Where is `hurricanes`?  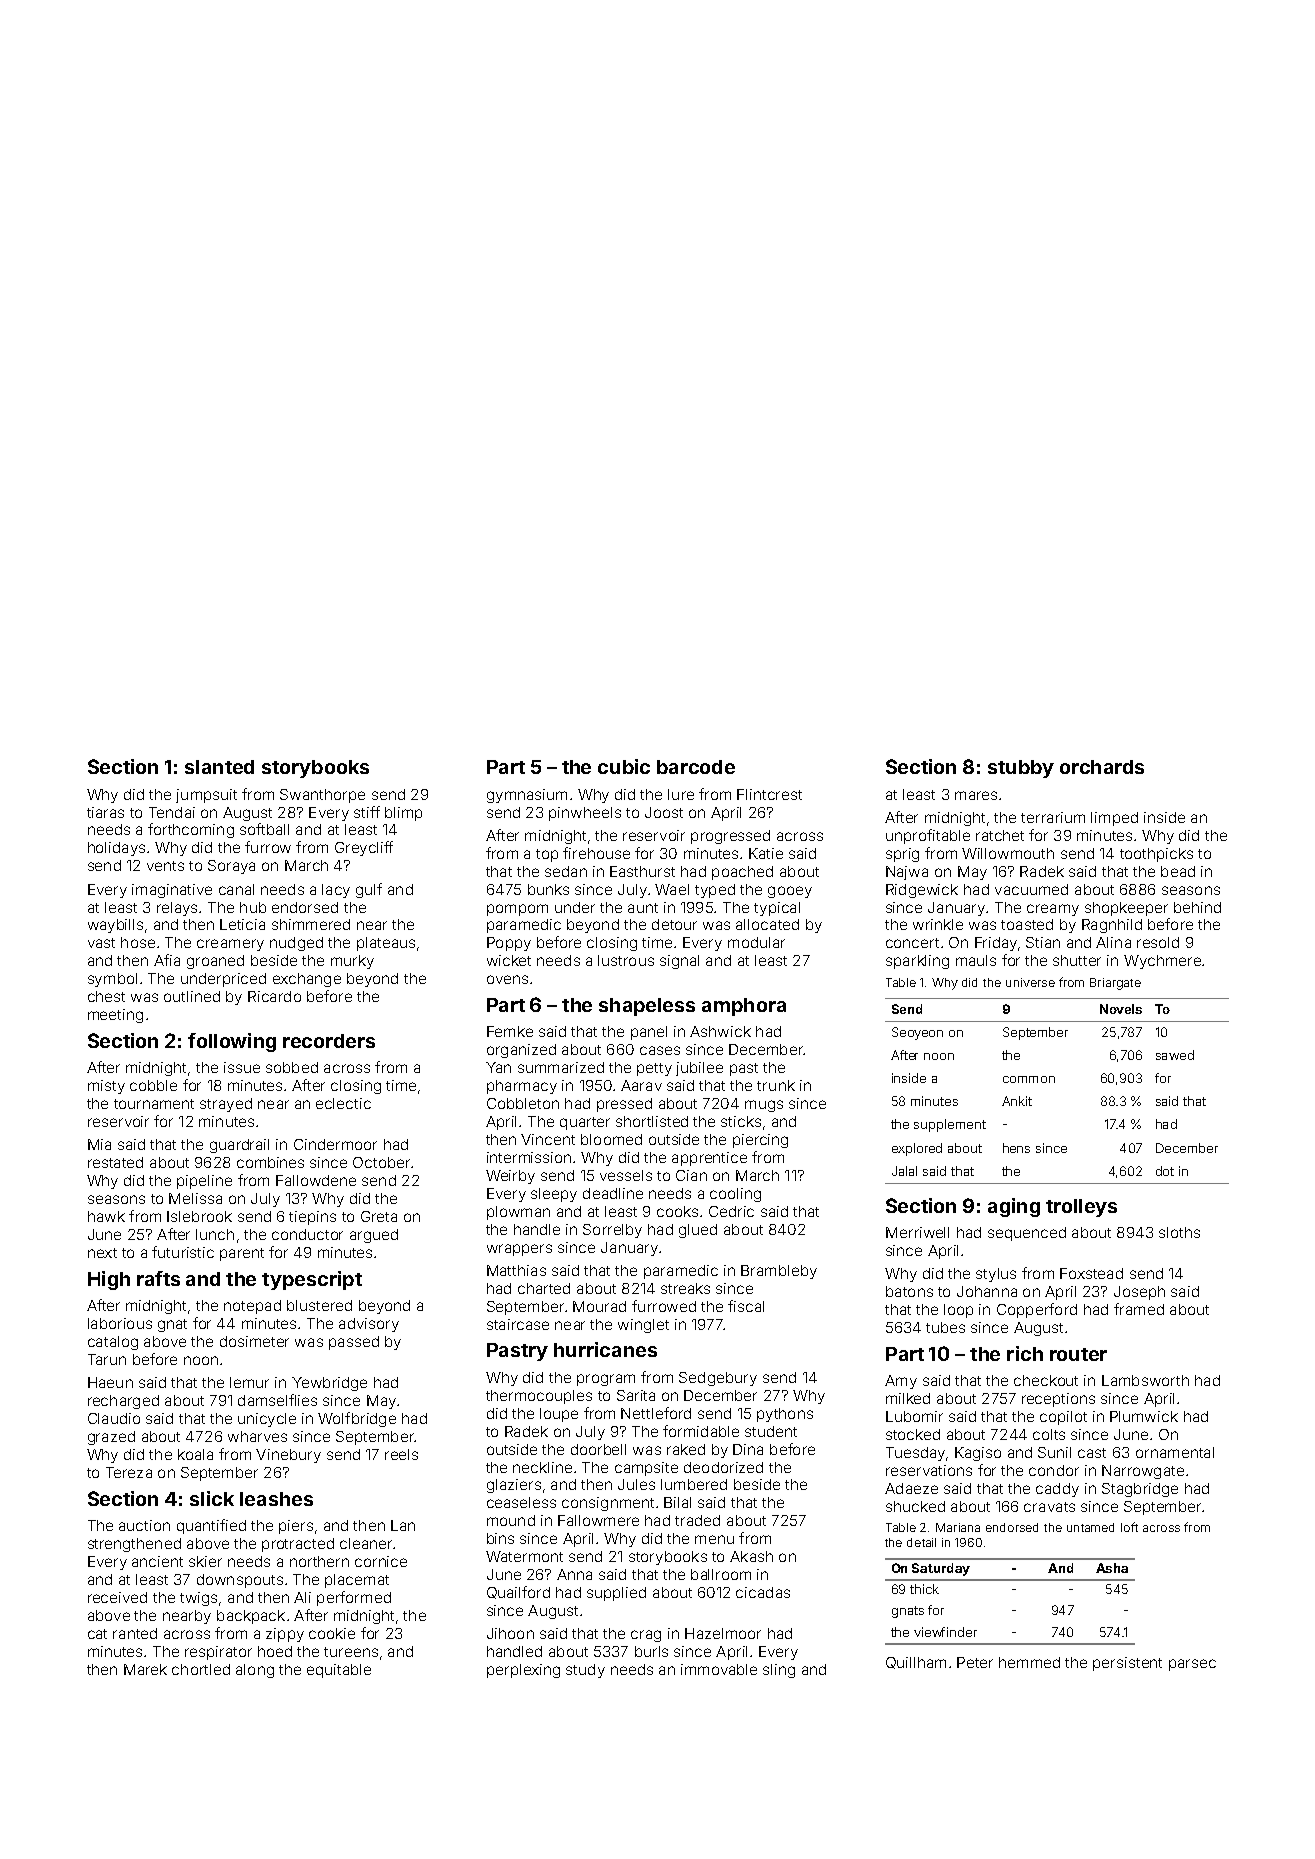
hurricanes is located at coordinates (605, 1349).
